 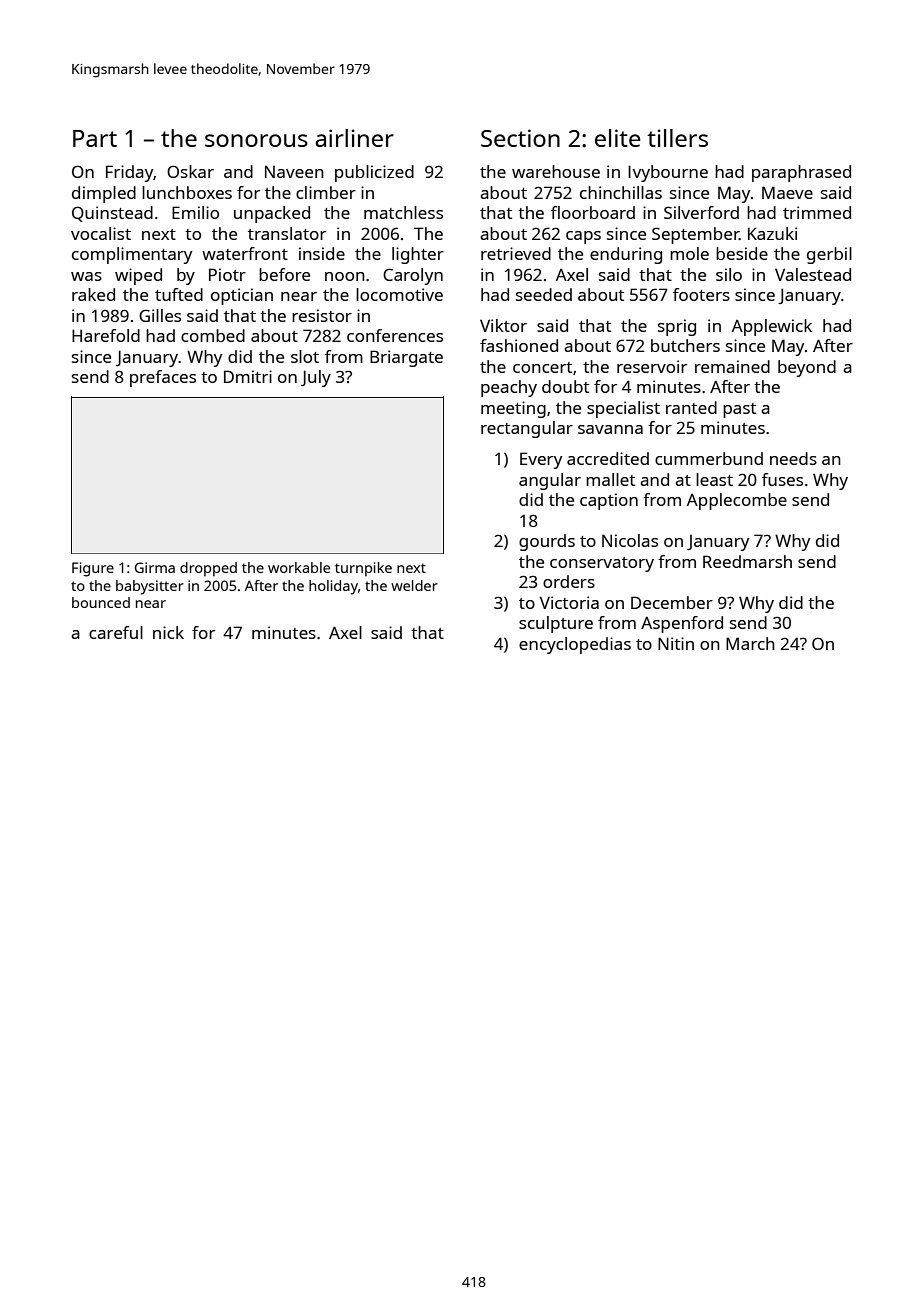 I want to click on matchless, so click(x=403, y=212).
